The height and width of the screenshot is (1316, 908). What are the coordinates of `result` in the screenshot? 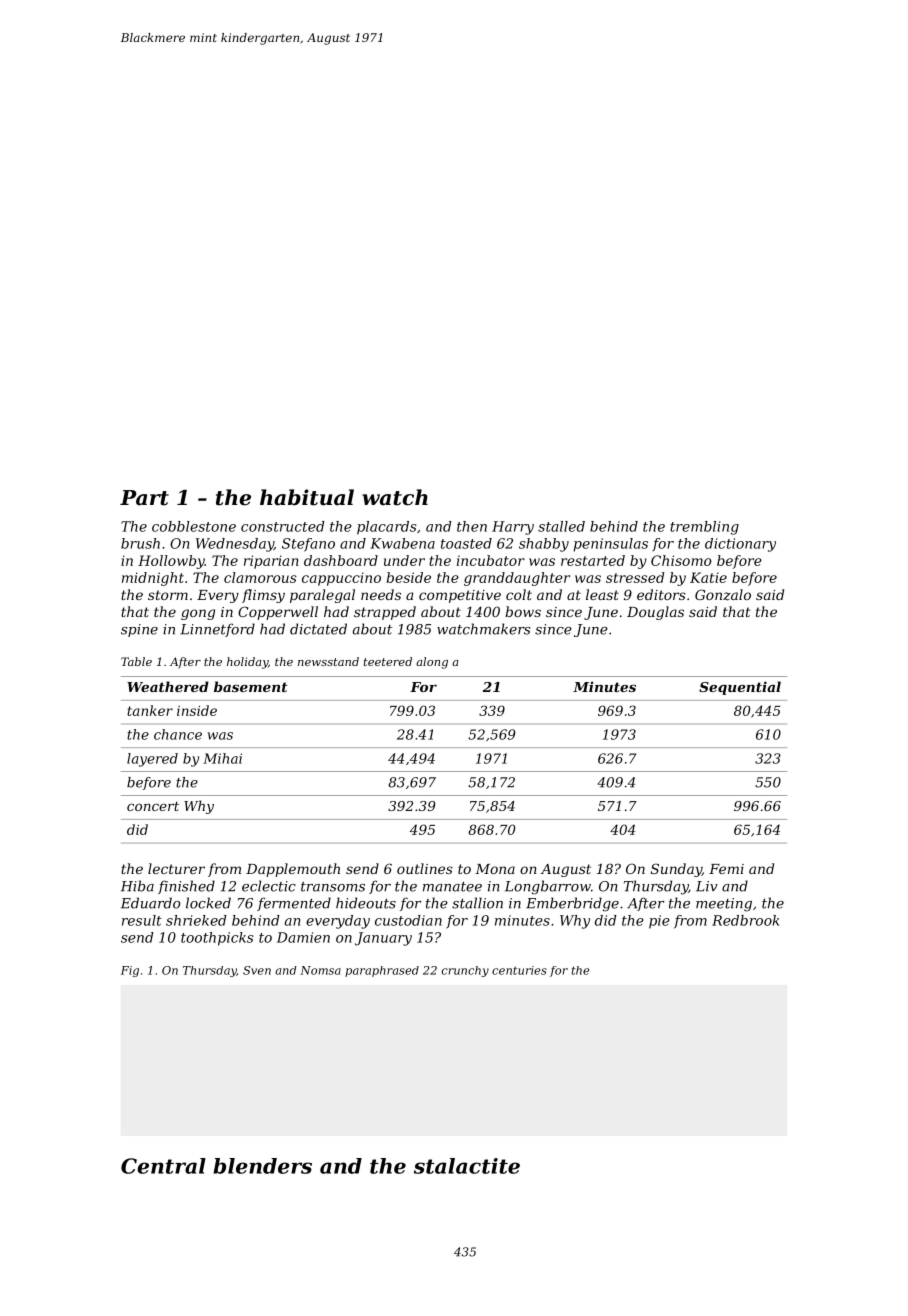 It's located at (142, 920).
